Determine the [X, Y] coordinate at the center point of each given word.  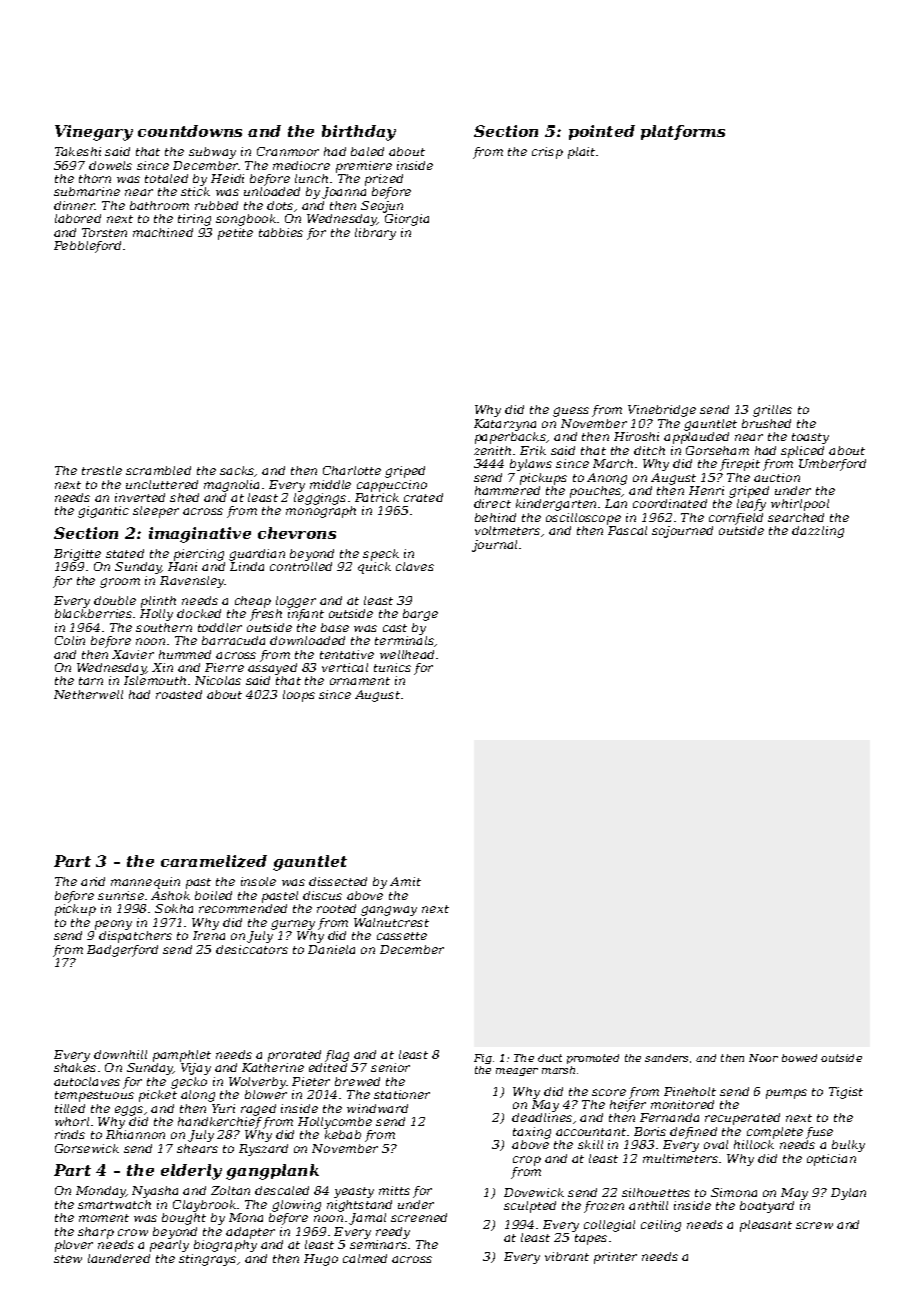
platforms [683, 132]
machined [163, 232]
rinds [70, 1134]
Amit [405, 881]
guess [571, 412]
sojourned [682, 532]
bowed [799, 1058]
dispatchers [135, 937]
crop [527, 1161]
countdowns [190, 131]
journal [494, 546]
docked [199, 613]
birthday [359, 133]
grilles [772, 411]
